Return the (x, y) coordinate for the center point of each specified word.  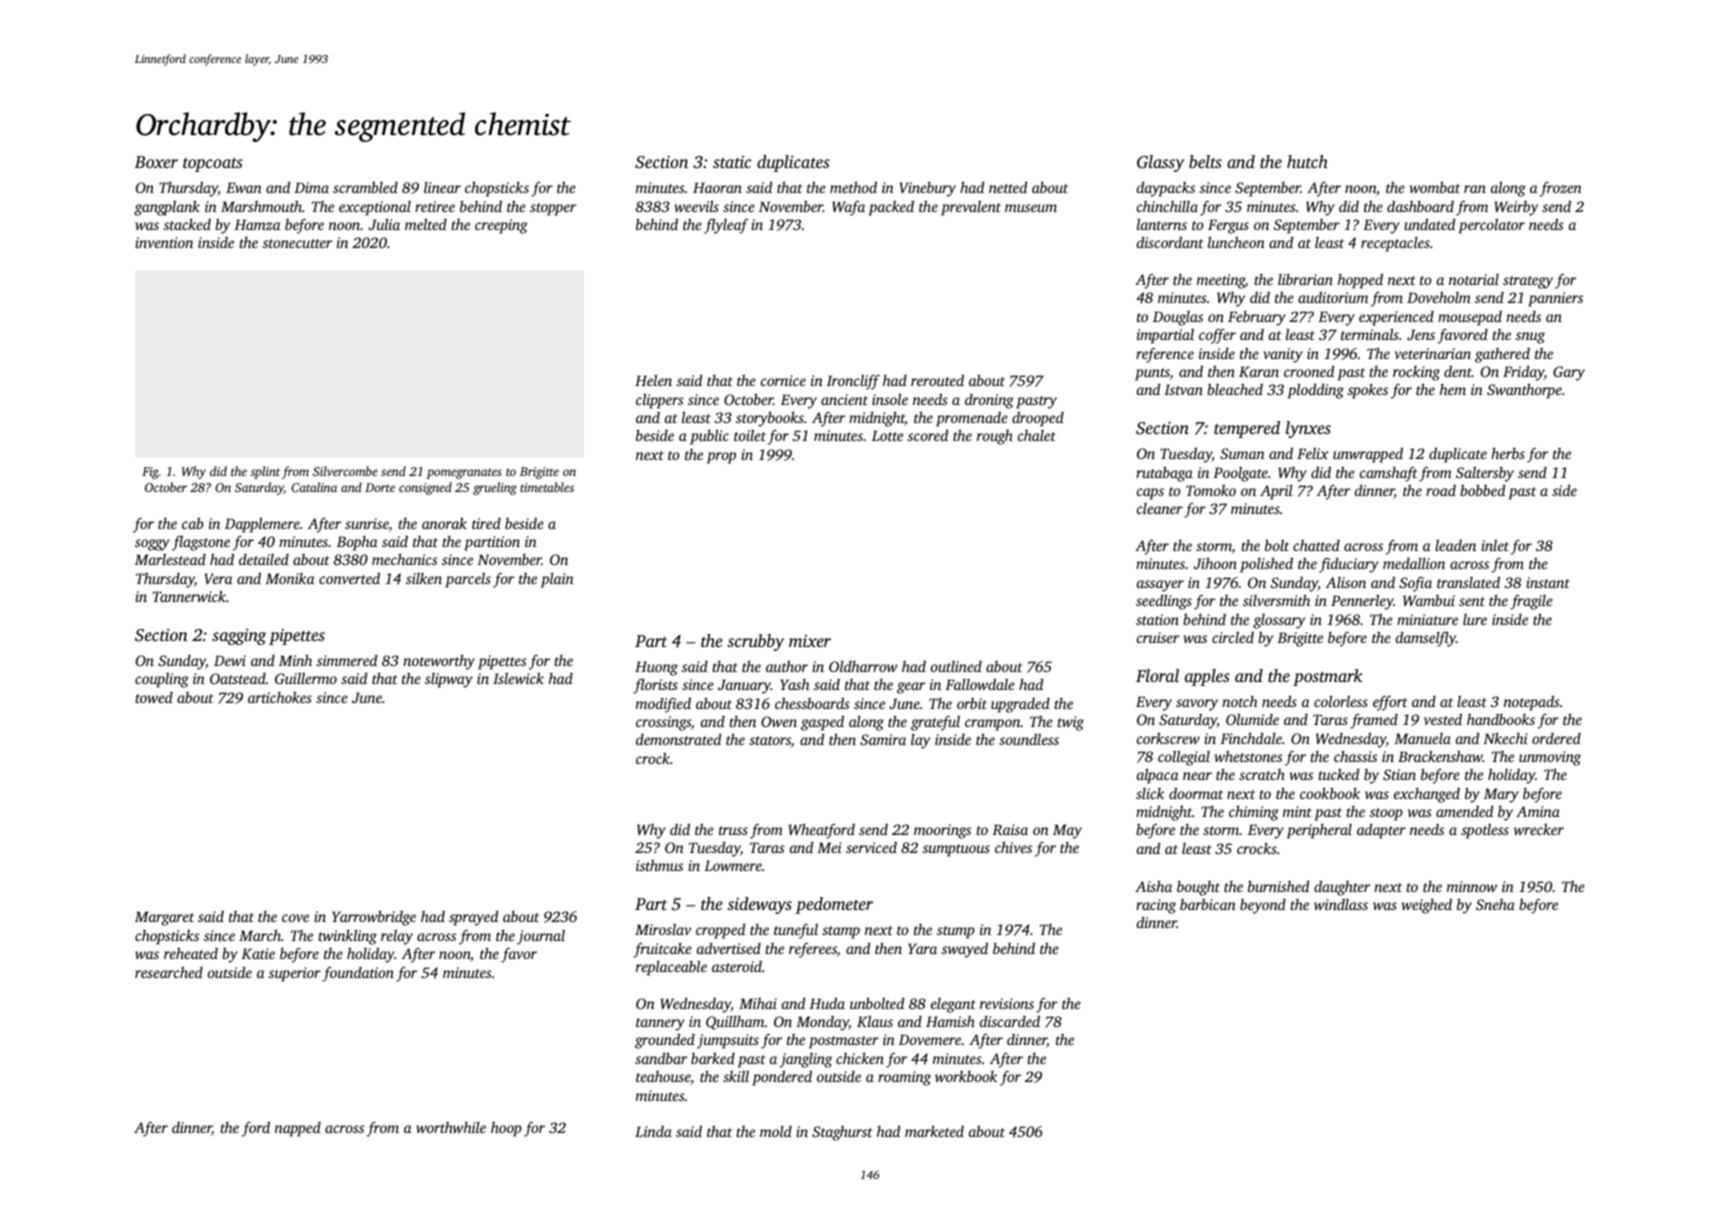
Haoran (717, 187)
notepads (1532, 703)
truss (733, 830)
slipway (449, 680)
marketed (934, 1131)
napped (298, 1129)
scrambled (365, 187)
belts (1205, 161)
